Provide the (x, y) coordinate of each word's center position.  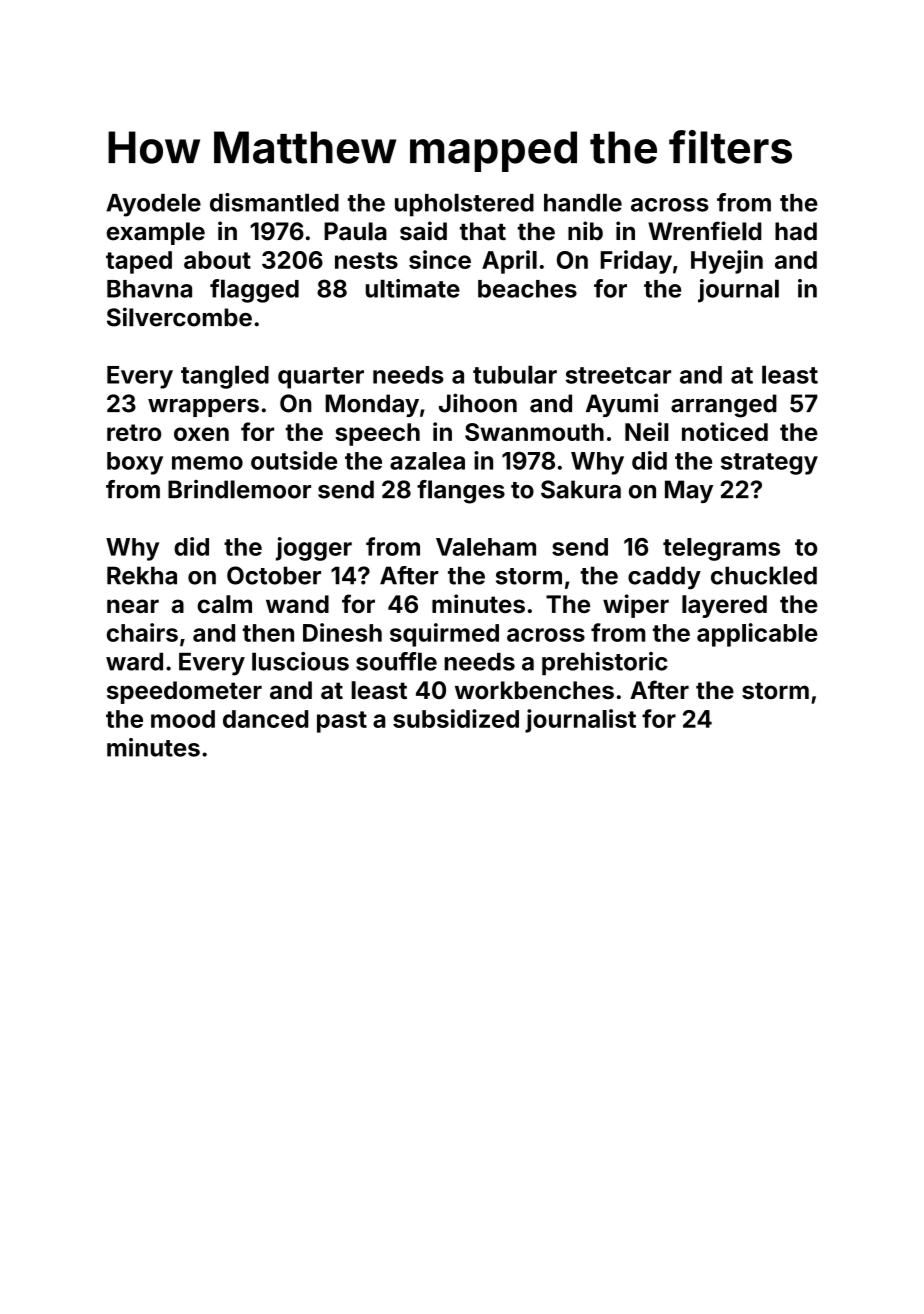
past (342, 722)
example (156, 233)
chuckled (764, 575)
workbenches (534, 690)
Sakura (581, 489)
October (274, 575)
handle (583, 202)
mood (183, 719)
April (509, 262)
